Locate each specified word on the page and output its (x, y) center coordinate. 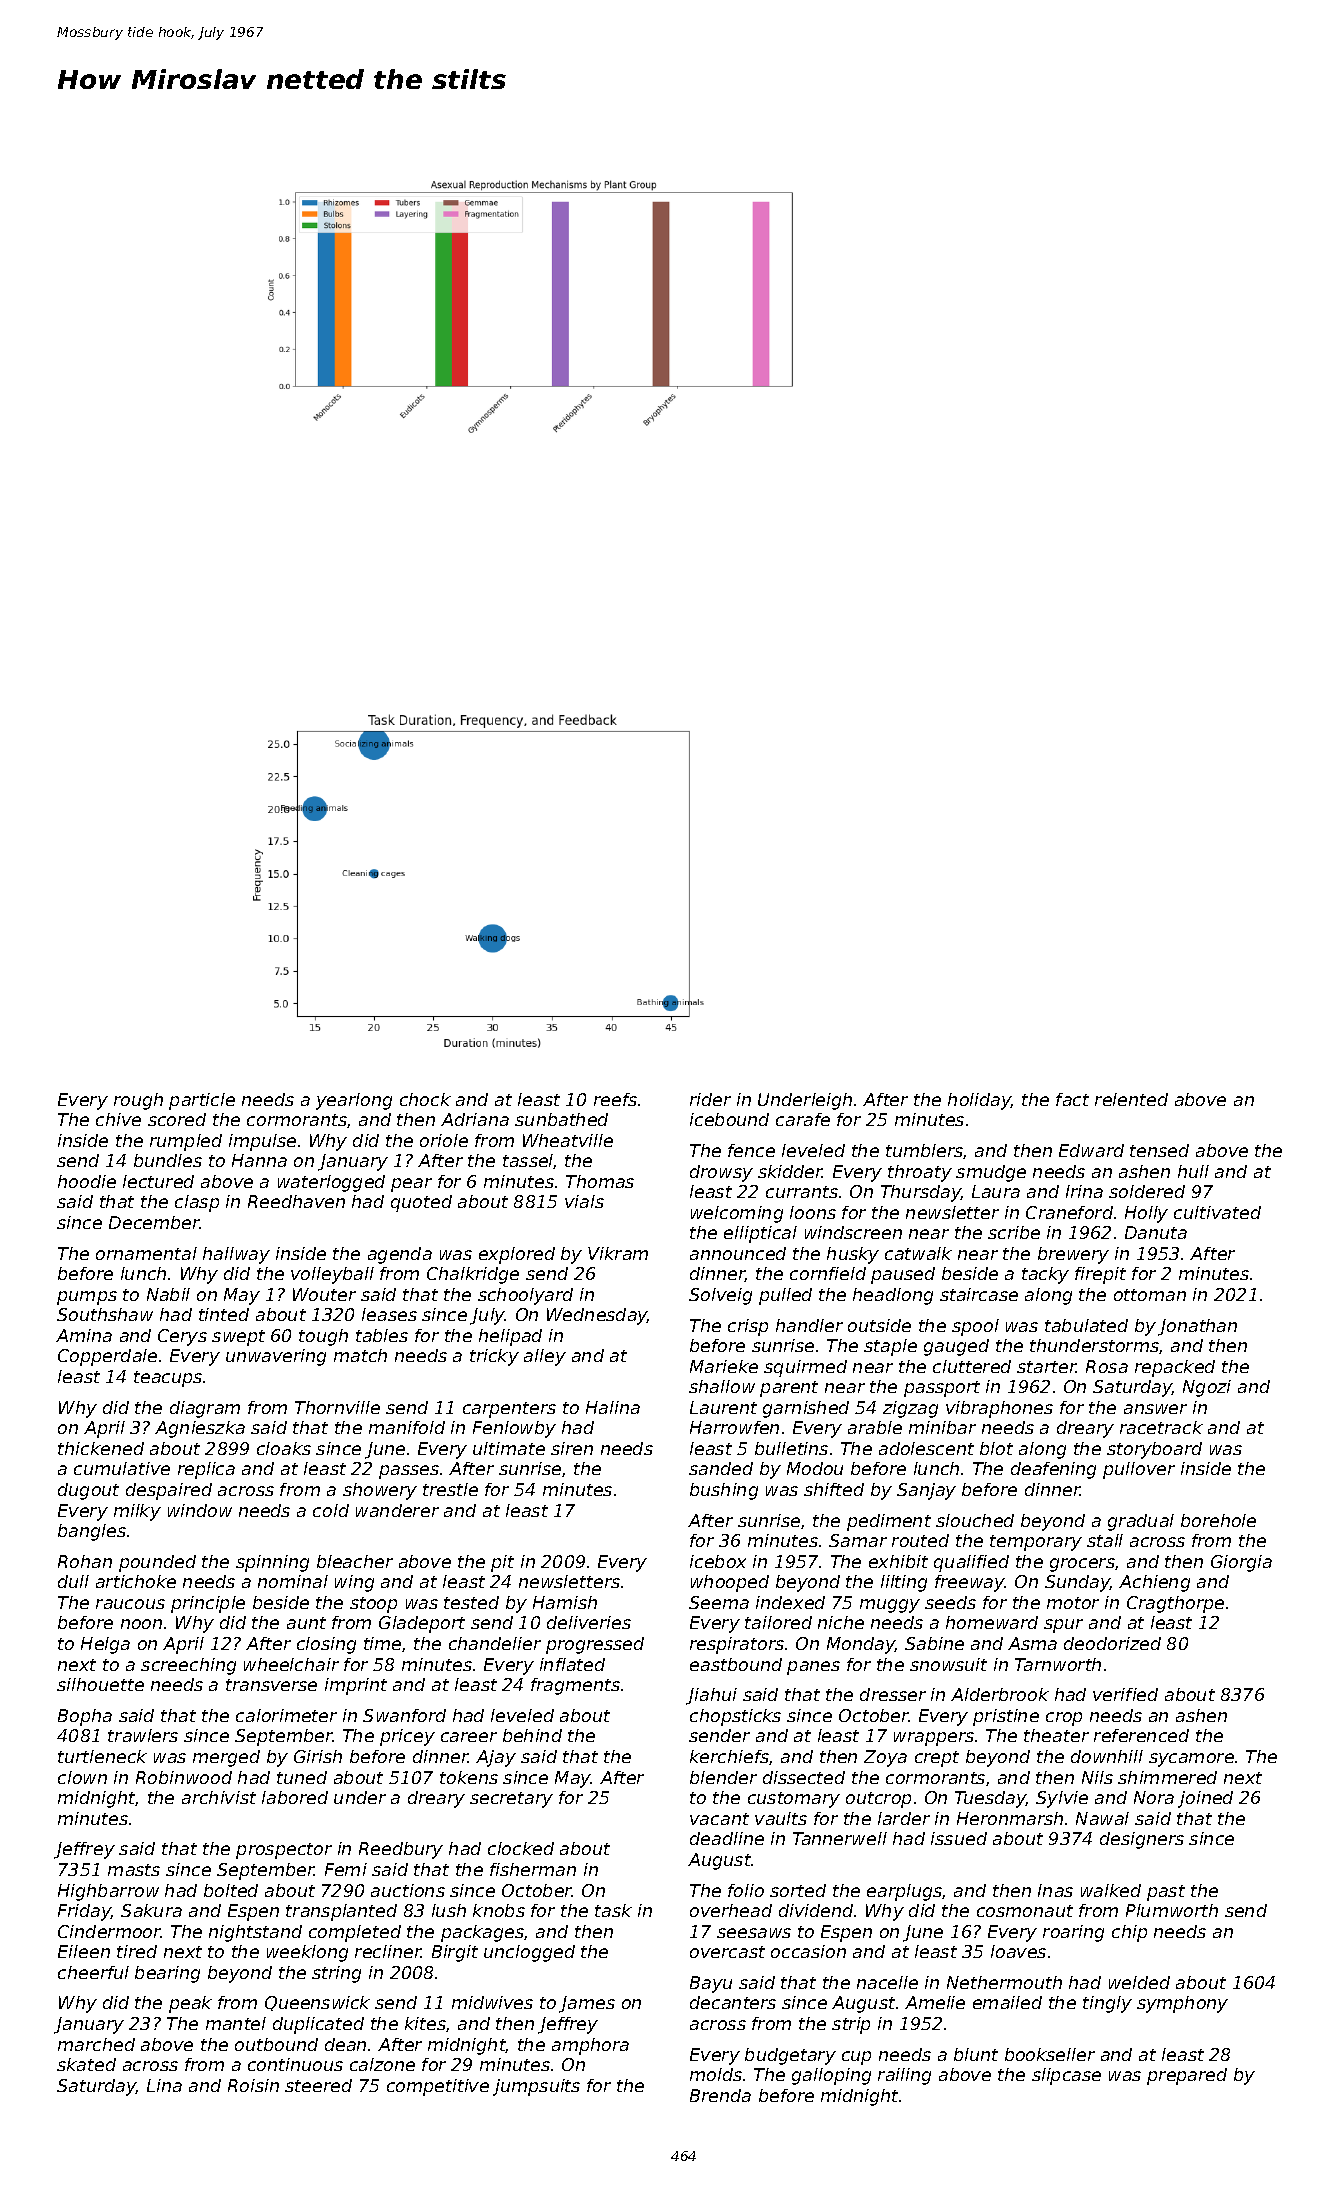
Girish (318, 1756)
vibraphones (999, 1409)
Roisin (253, 2085)
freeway (970, 1583)
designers (1142, 1840)
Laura (996, 1191)
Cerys (182, 1337)
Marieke (724, 1366)
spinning (272, 1563)
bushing (724, 1491)
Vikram (618, 1253)
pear (411, 1185)
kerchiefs (729, 1756)
